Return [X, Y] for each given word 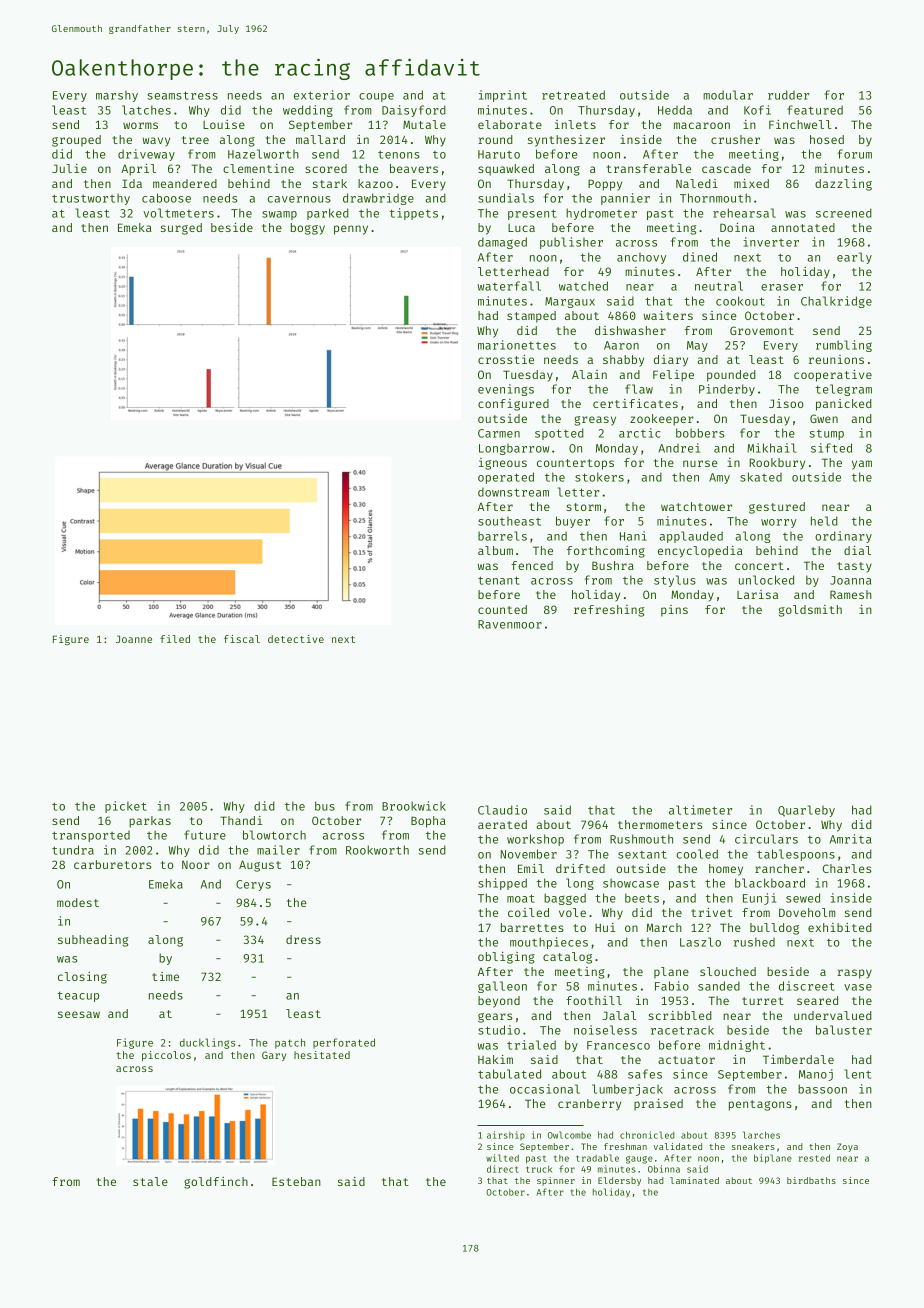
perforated [344, 1043]
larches [761, 1135]
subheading [93, 941]
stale [150, 1181]
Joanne [134, 639]
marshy [117, 96]
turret [763, 1001]
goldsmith [810, 611]
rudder [788, 95]
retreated [573, 95]
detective [296, 639]
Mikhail [771, 448]
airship [506, 1135]
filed [175, 639]
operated [506, 478]
